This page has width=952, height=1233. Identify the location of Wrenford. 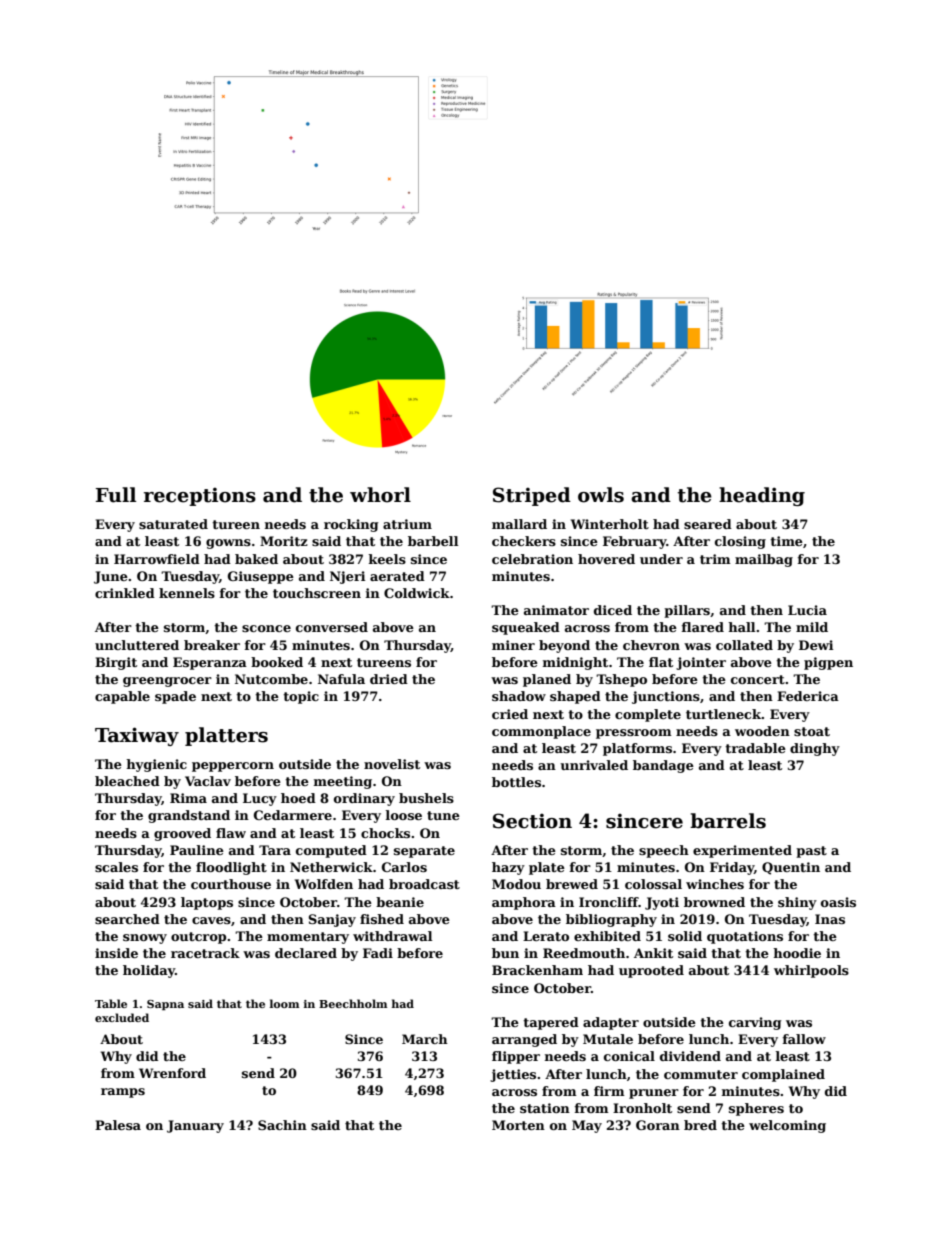
(172, 1073).
